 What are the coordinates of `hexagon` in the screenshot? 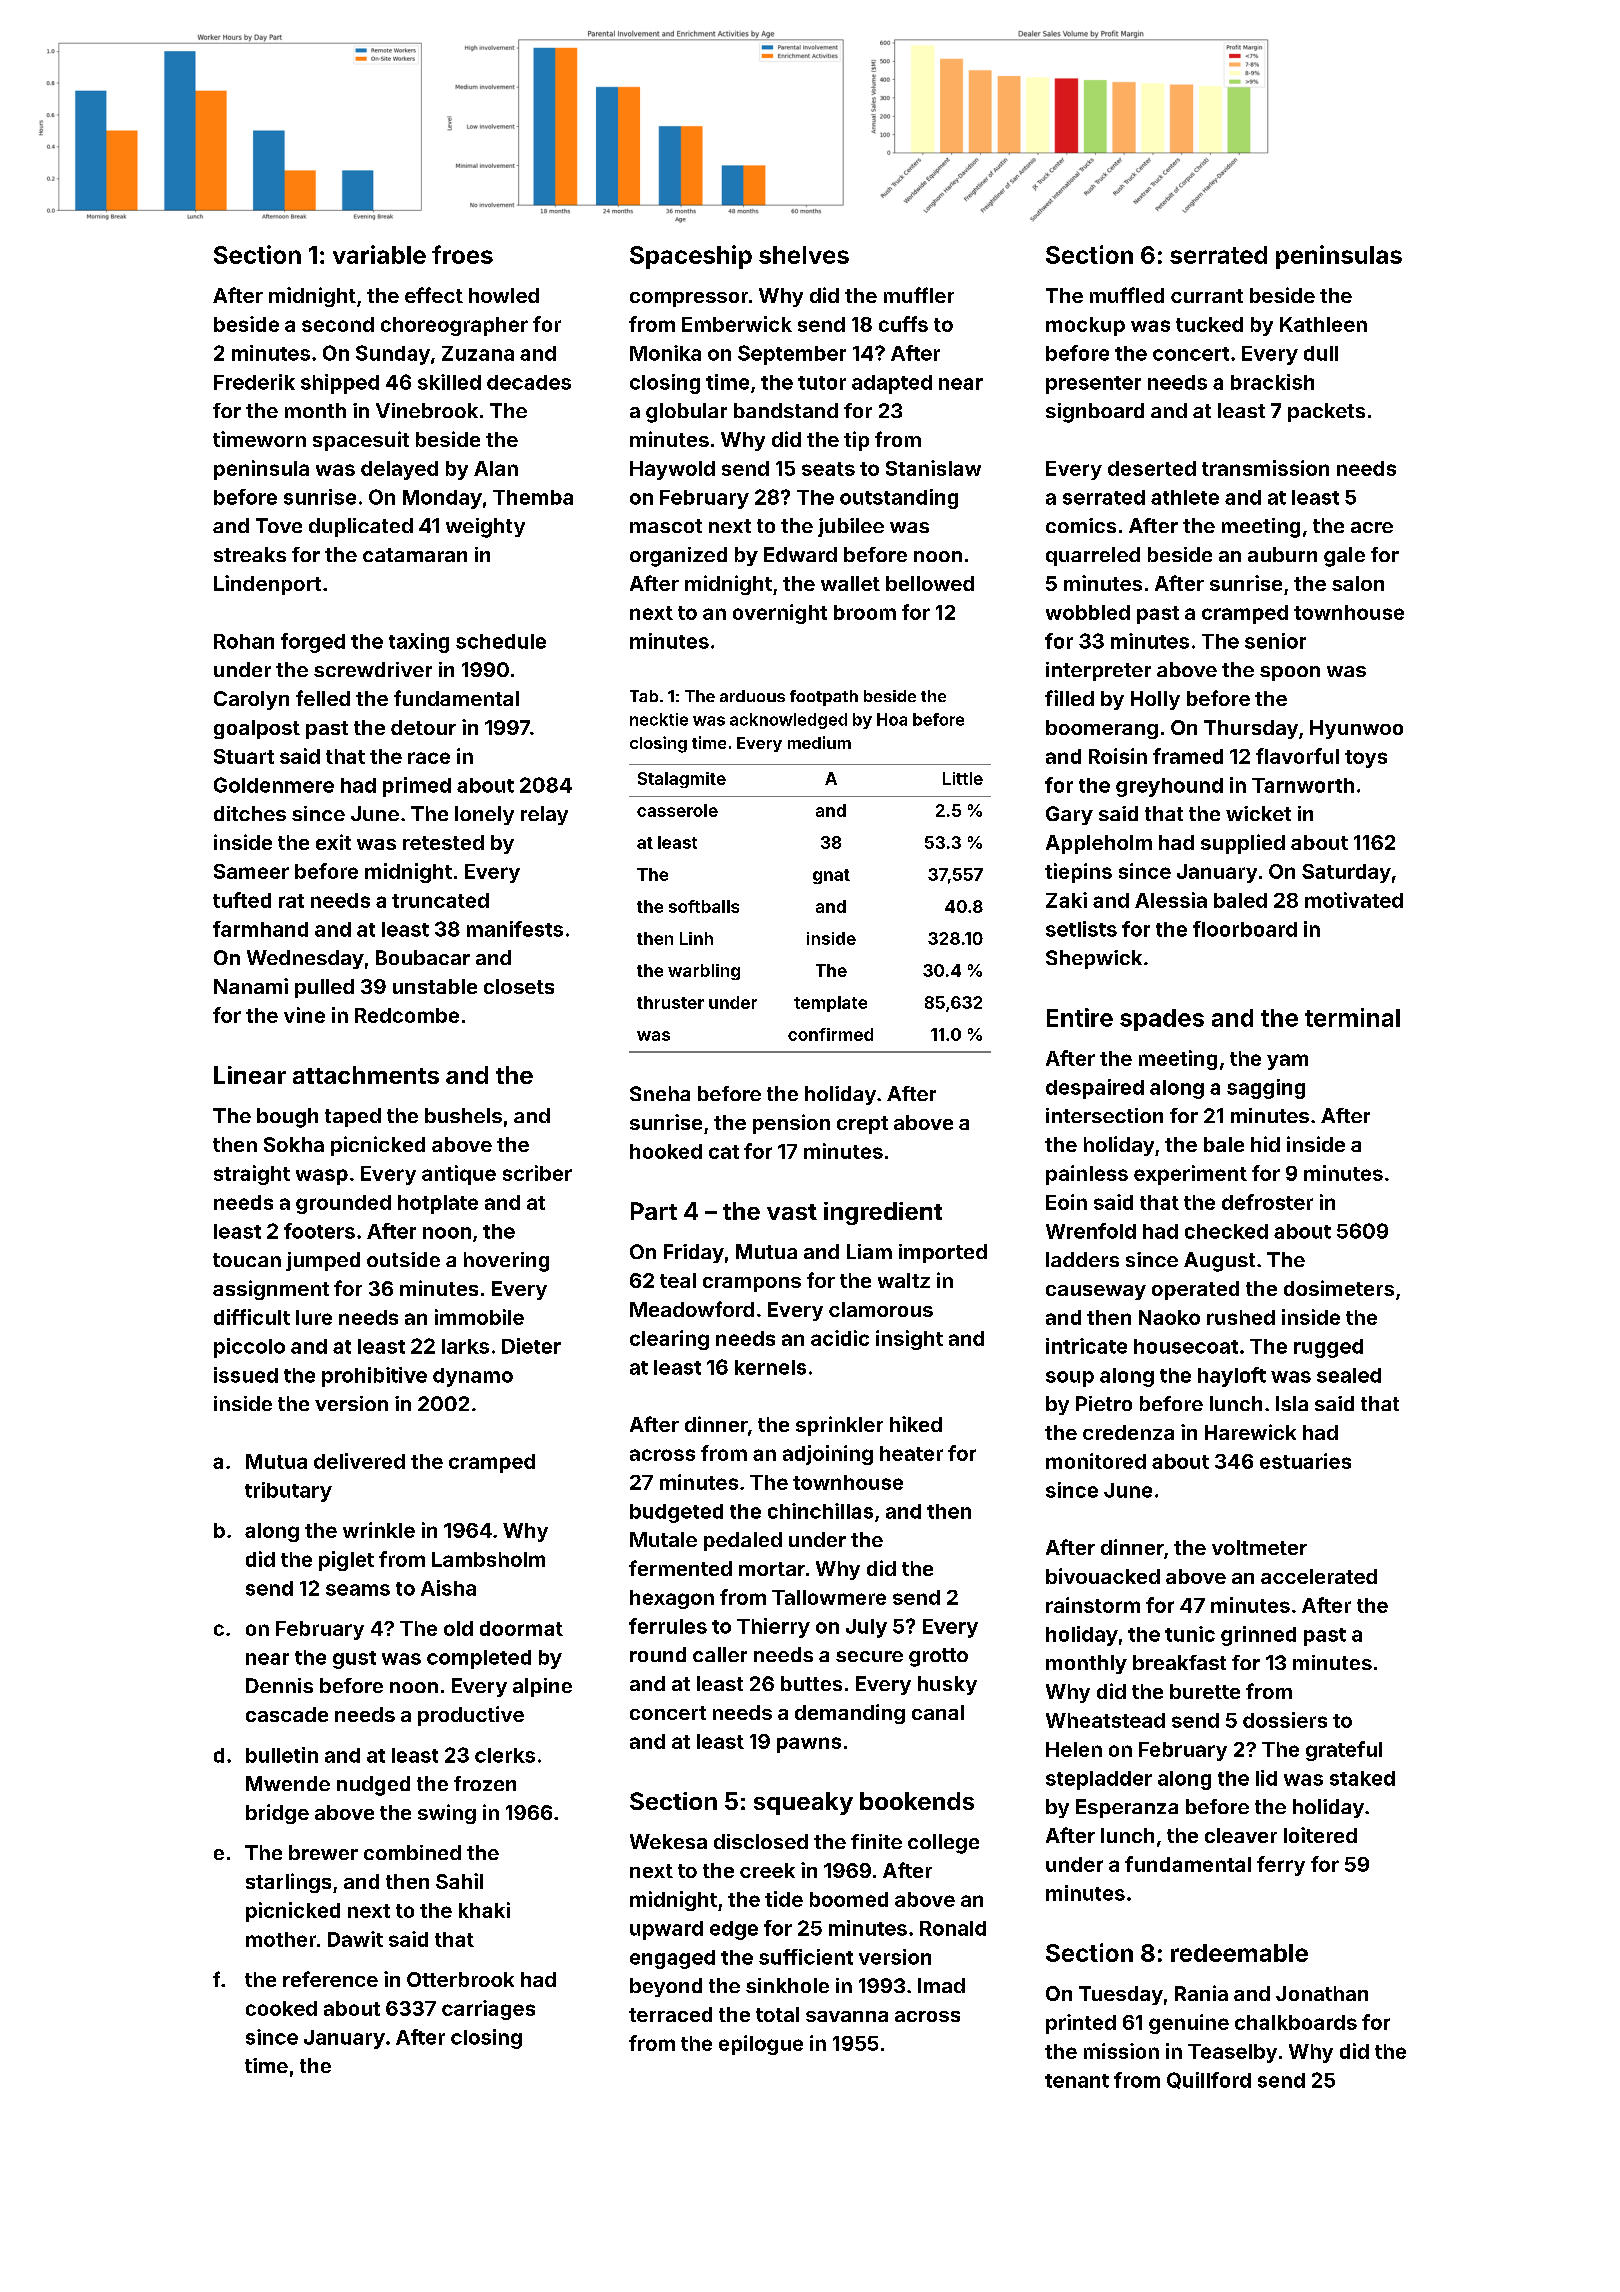 It's located at (672, 1599).
